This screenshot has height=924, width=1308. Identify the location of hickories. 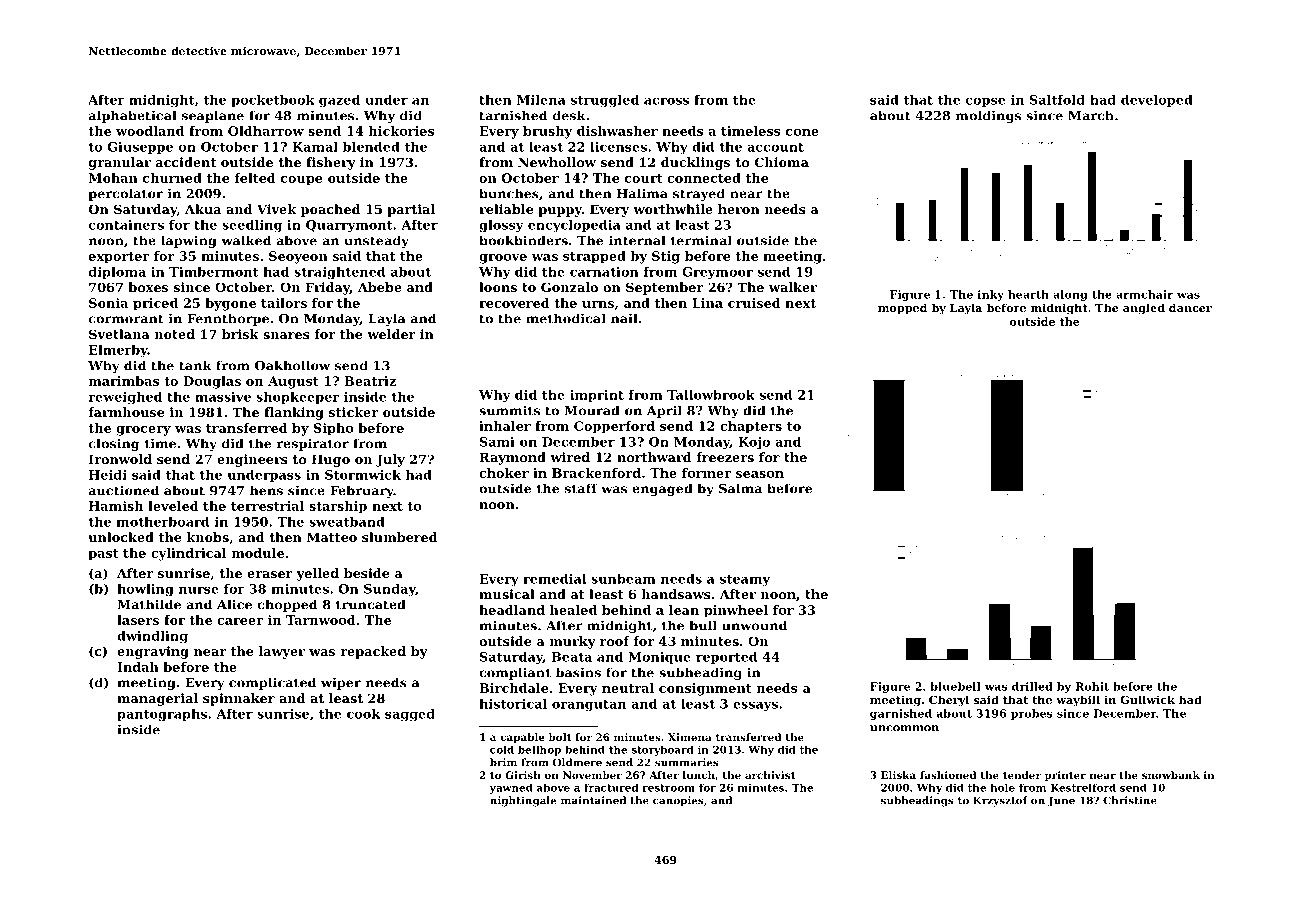
(401, 131).
